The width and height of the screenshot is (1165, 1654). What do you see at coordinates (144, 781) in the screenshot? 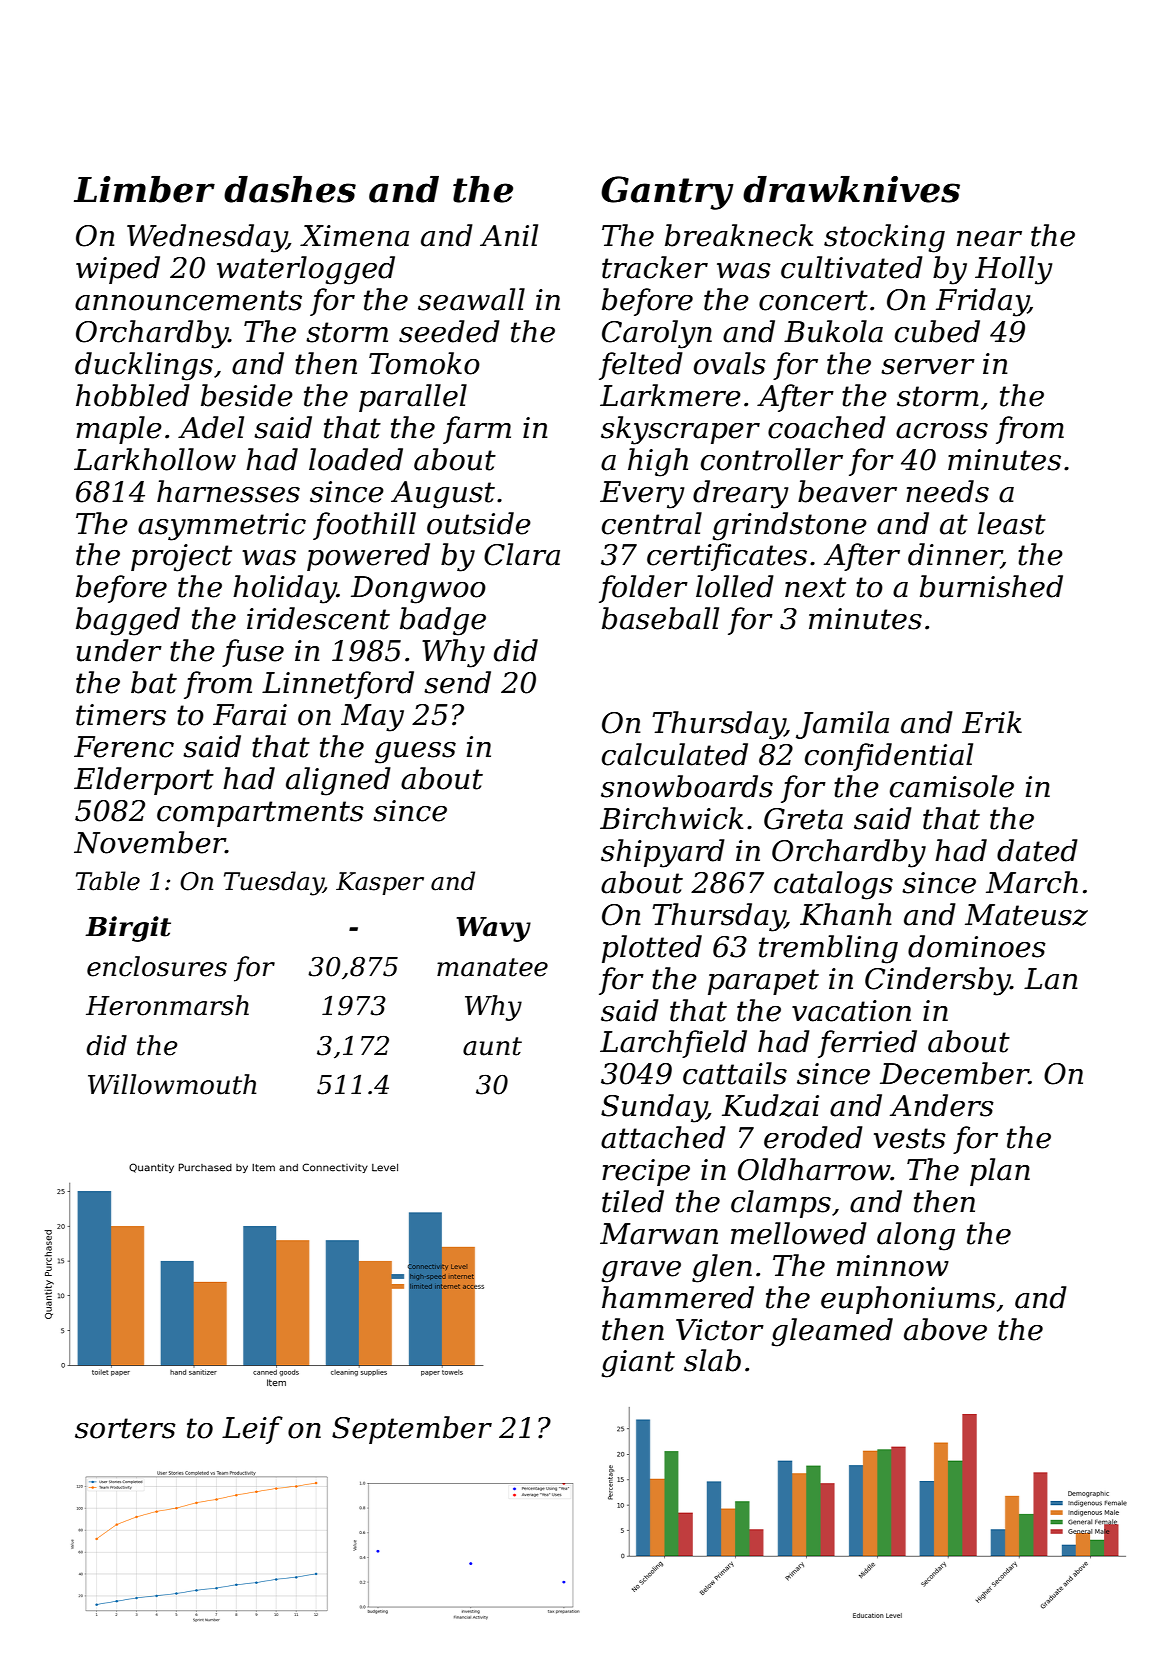
I see `Elderport` at bounding box center [144, 781].
